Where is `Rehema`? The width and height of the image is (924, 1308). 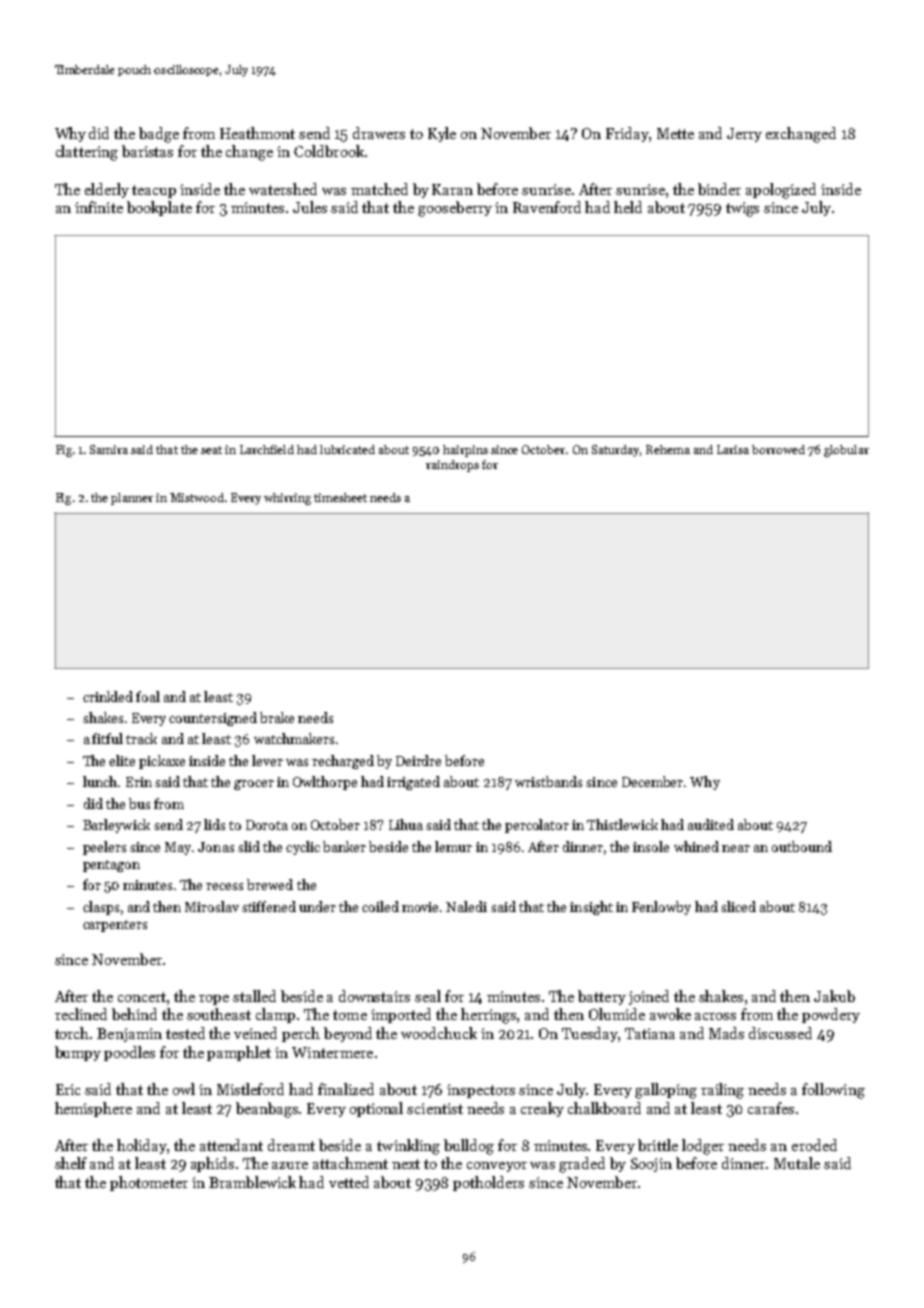 Rehema is located at coordinates (668, 449).
